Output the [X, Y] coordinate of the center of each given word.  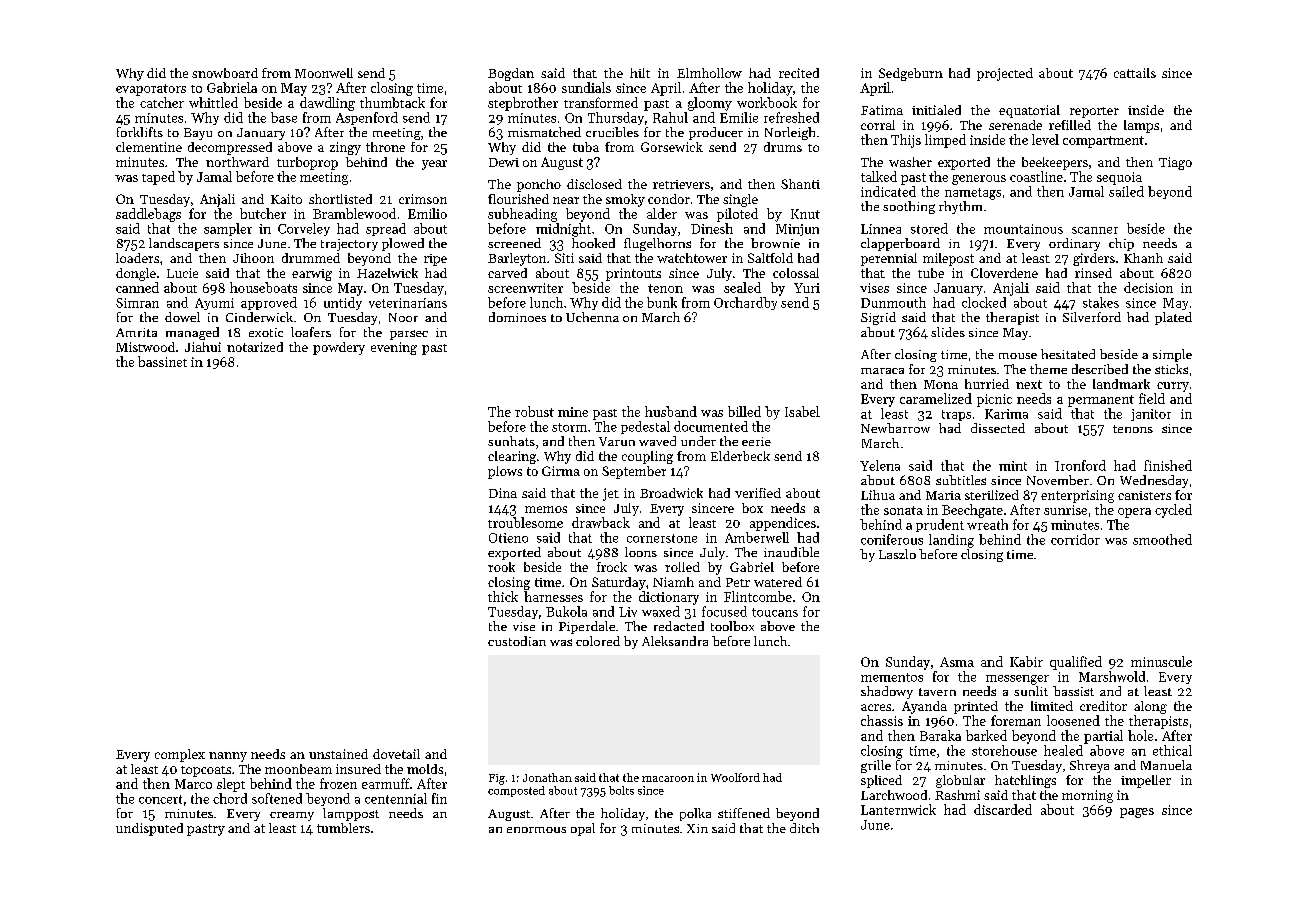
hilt [640, 73]
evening [394, 348]
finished [1168, 465]
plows [505, 472]
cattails [1135, 73]
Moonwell [324, 73]
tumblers [343, 828]
